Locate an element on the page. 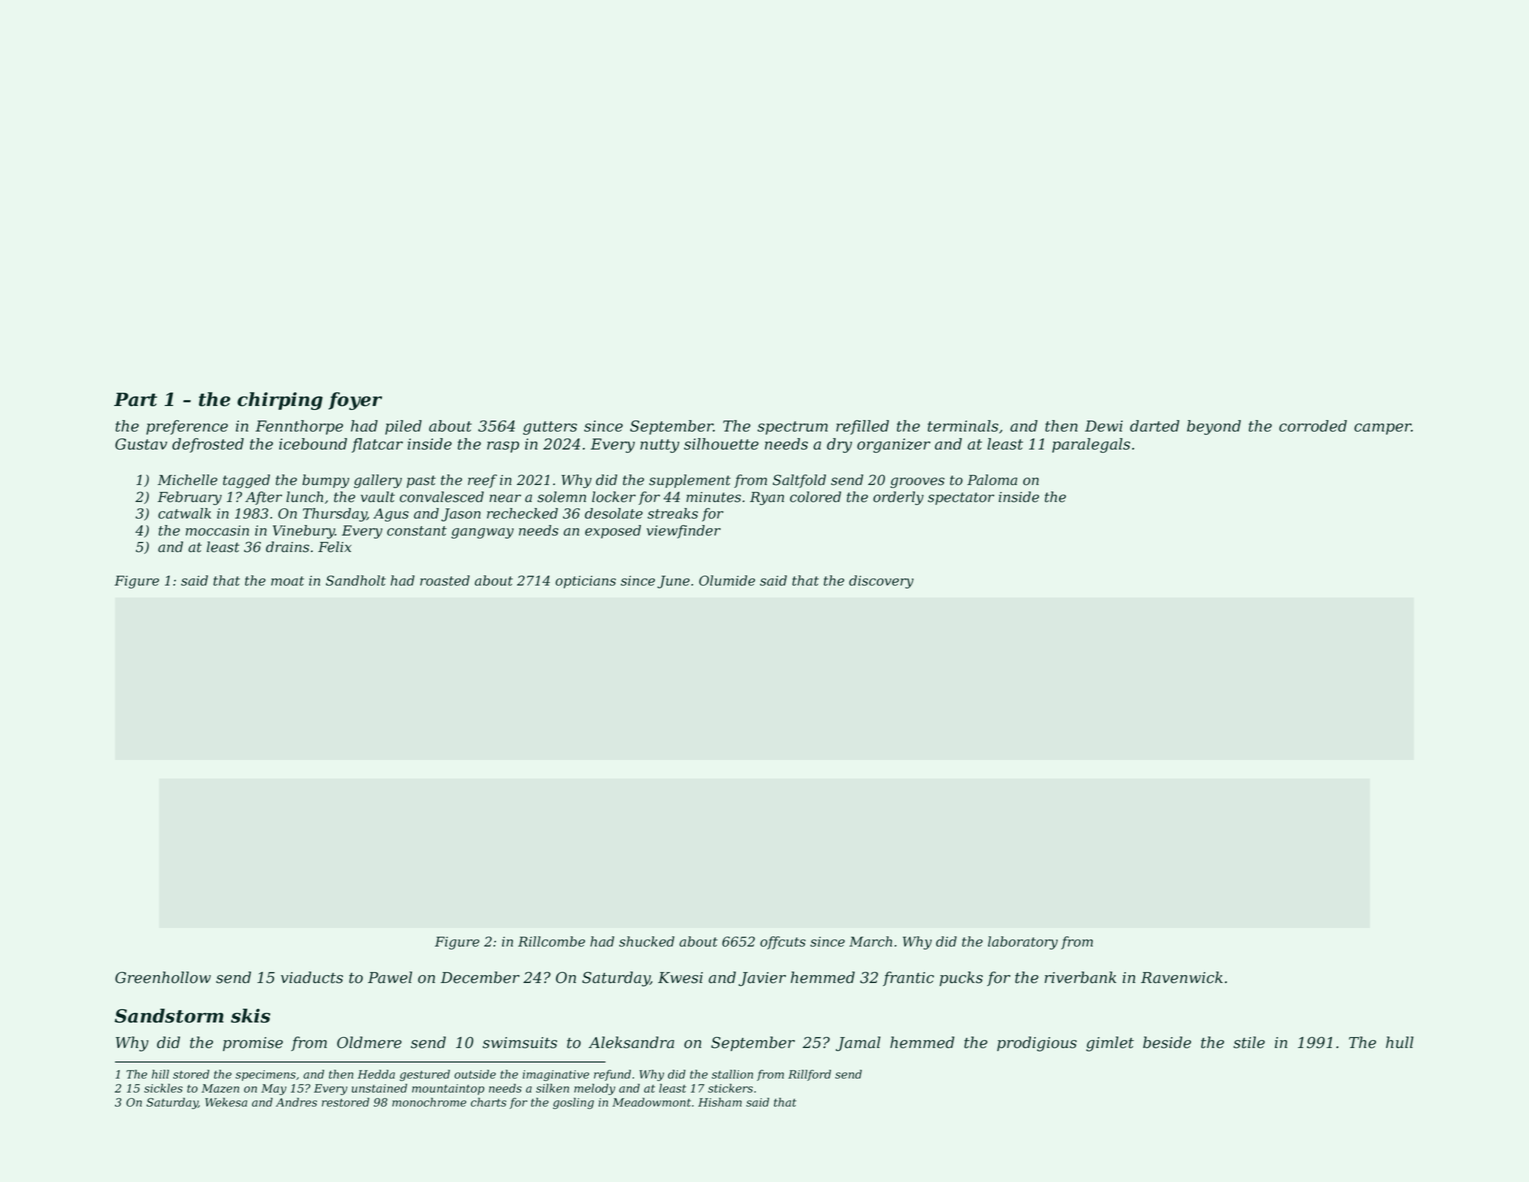 This image has height=1182, width=1529. spectrum is located at coordinates (792, 428).
